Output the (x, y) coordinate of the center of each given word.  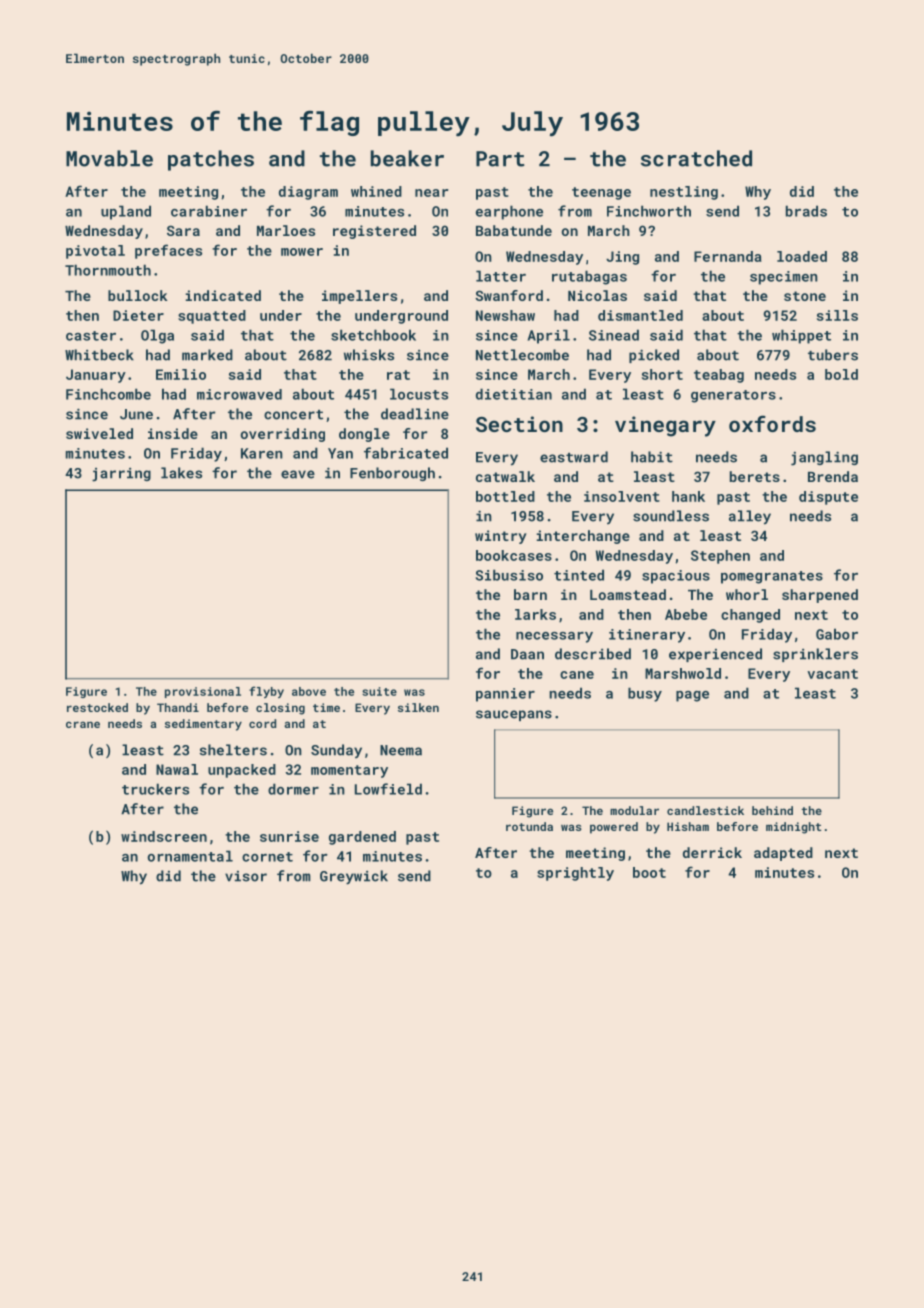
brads (806, 211)
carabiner (209, 211)
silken (418, 707)
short (662, 374)
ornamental (190, 856)
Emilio (181, 374)
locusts (419, 394)
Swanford (509, 295)
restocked (97, 707)
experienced (715, 655)
